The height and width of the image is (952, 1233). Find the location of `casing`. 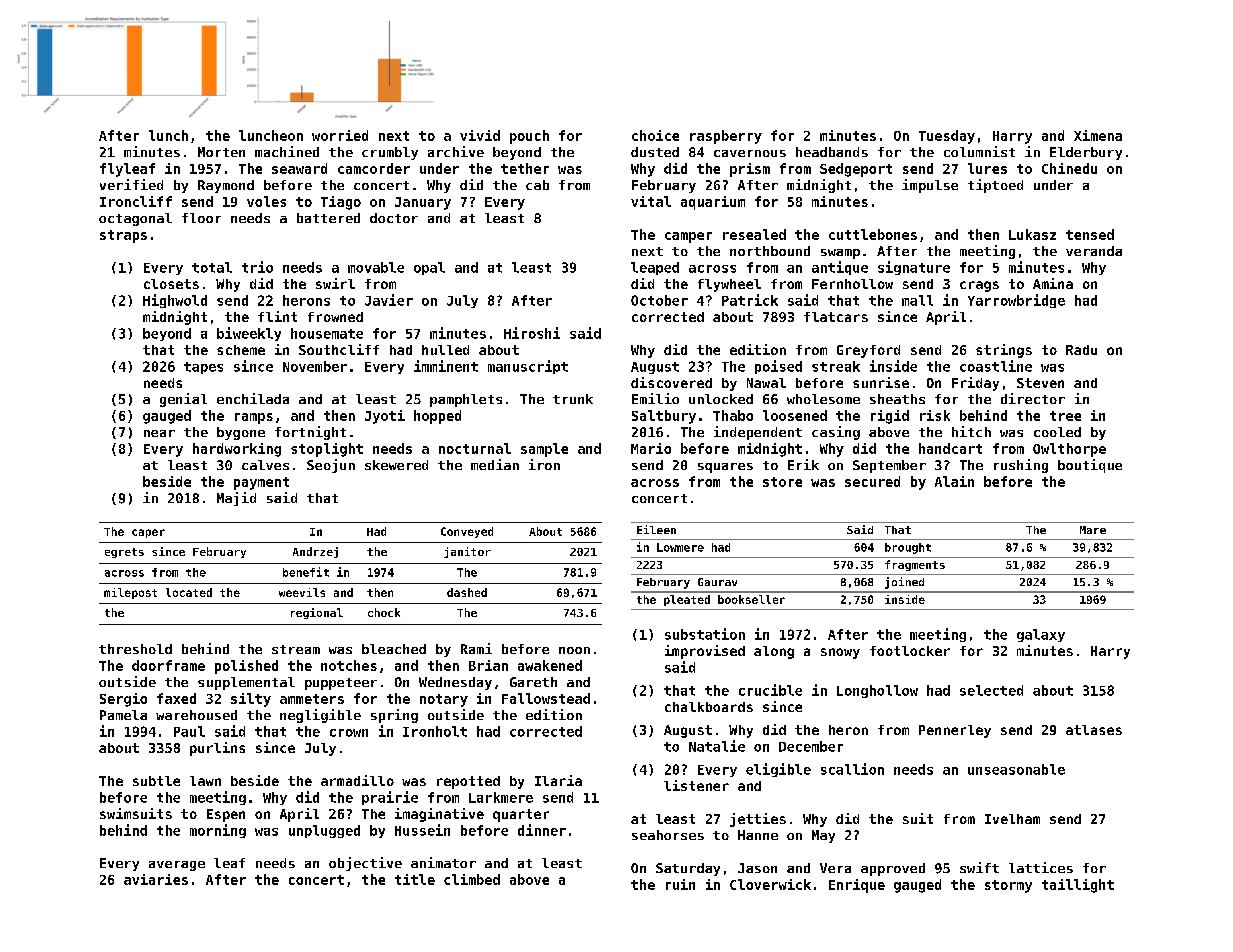

casing is located at coordinates (836, 433).
